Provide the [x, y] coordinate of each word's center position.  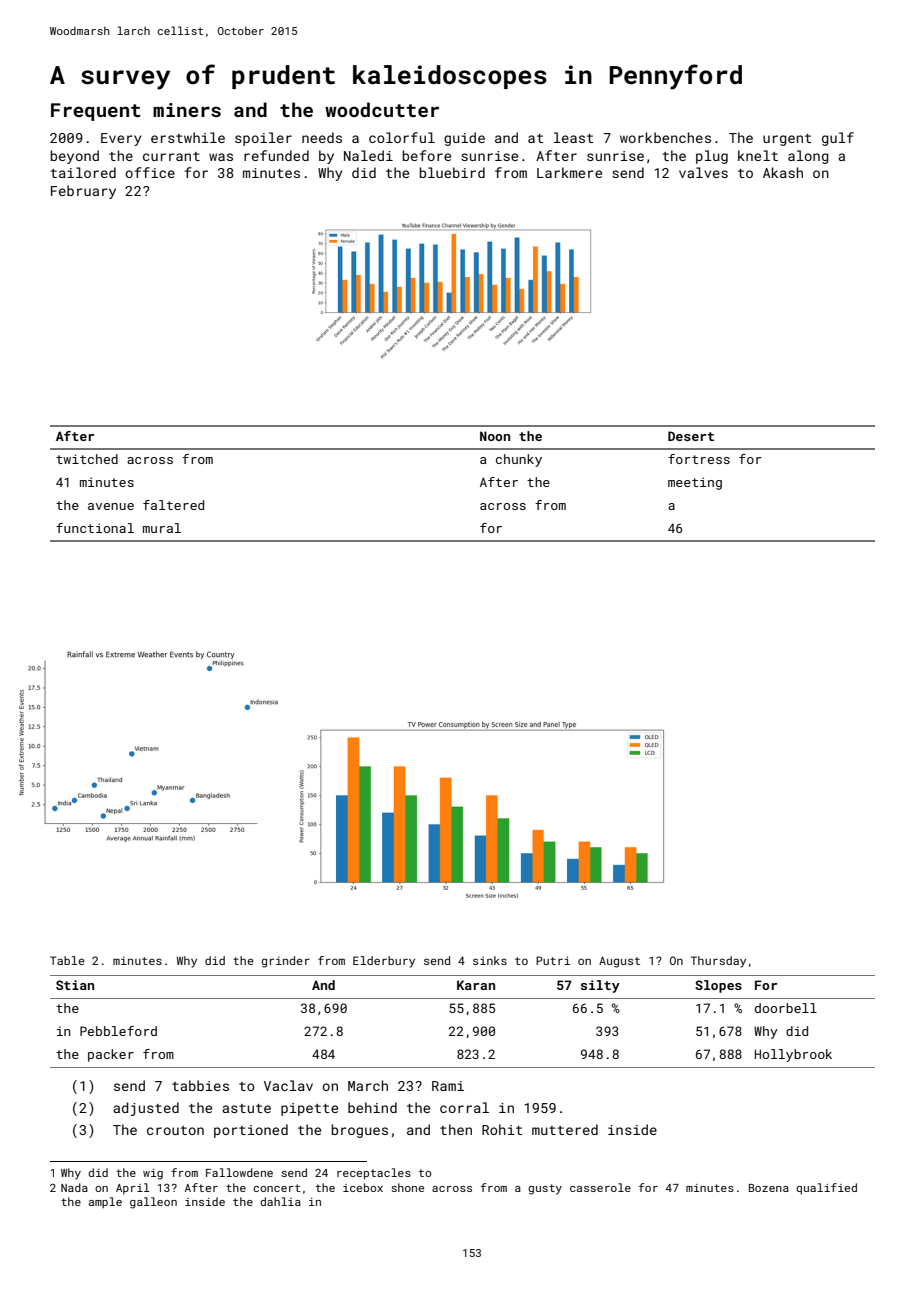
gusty [545, 1189]
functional [95, 528]
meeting [695, 483]
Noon [495, 436]
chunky [519, 460]
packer [111, 1055]
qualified [826, 1189]
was [221, 157]
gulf [838, 139]
